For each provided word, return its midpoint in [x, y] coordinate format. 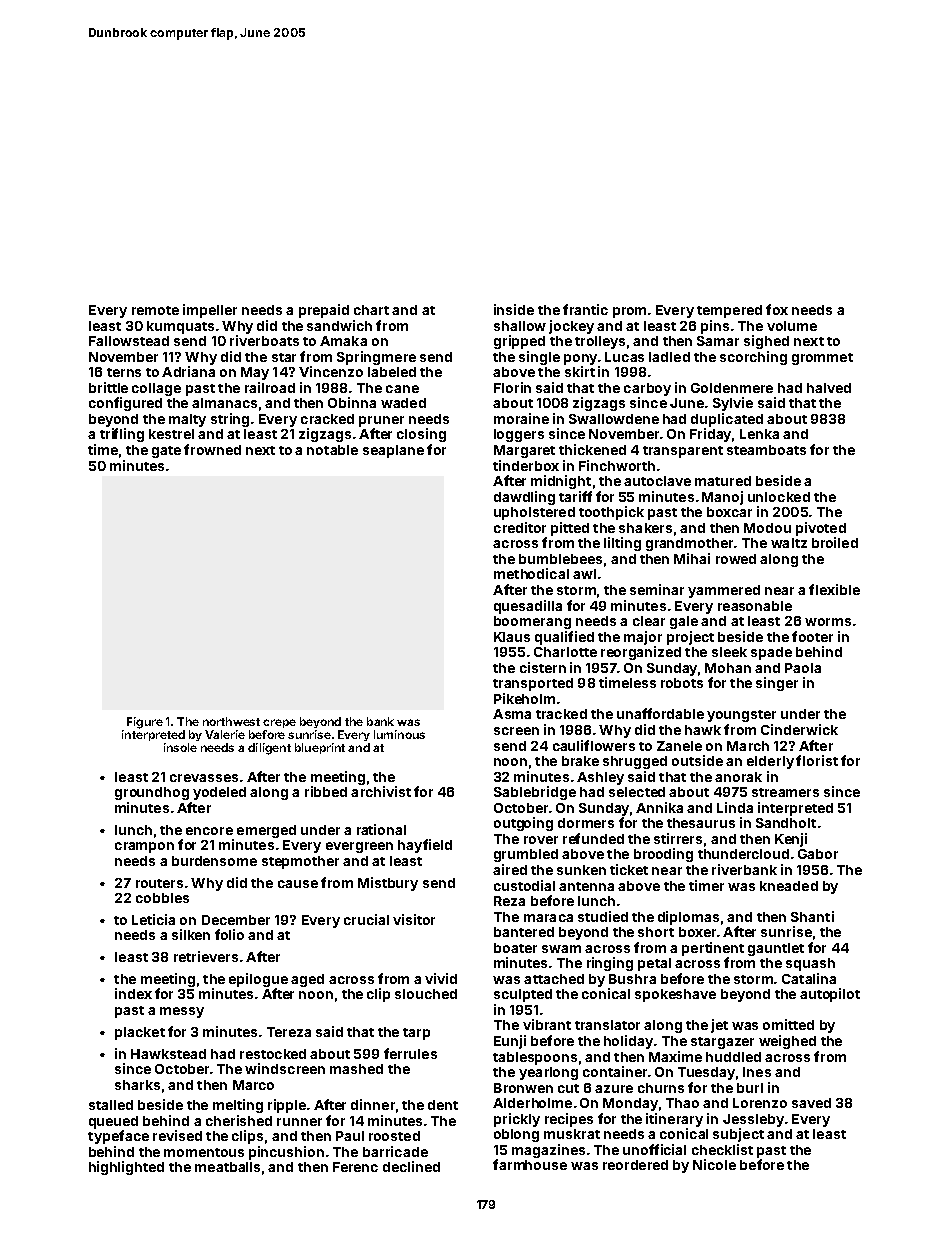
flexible [834, 589]
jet [719, 1026]
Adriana [188, 371]
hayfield [425, 846]
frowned [212, 449]
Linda [735, 807]
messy [182, 1012]
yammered [724, 591]
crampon [144, 847]
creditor [520, 527]
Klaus [512, 637]
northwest [231, 721]
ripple [287, 1106]
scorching [753, 358]
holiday [628, 1042]
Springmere [376, 358]
